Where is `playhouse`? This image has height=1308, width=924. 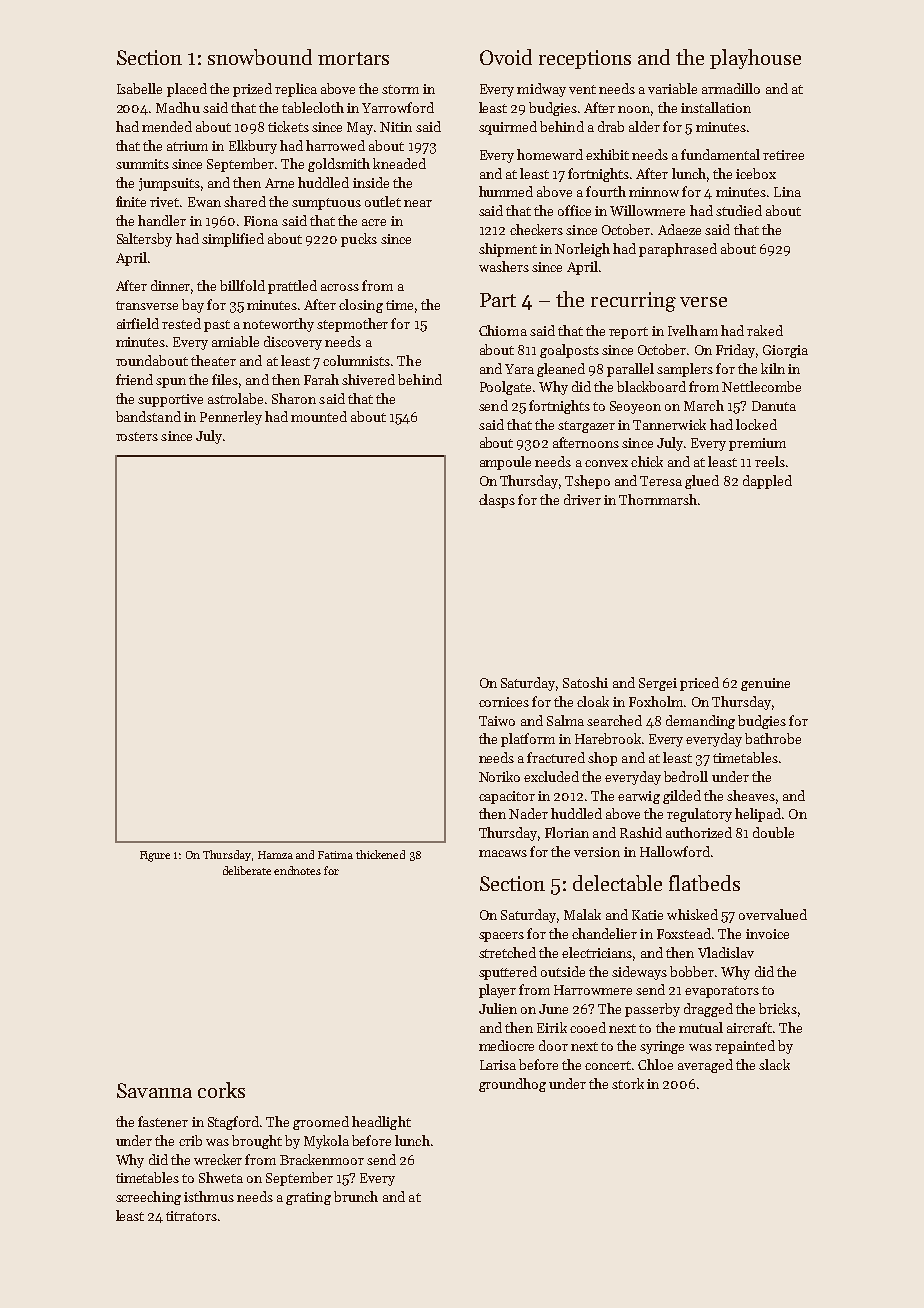 playhouse is located at coordinates (755, 59).
